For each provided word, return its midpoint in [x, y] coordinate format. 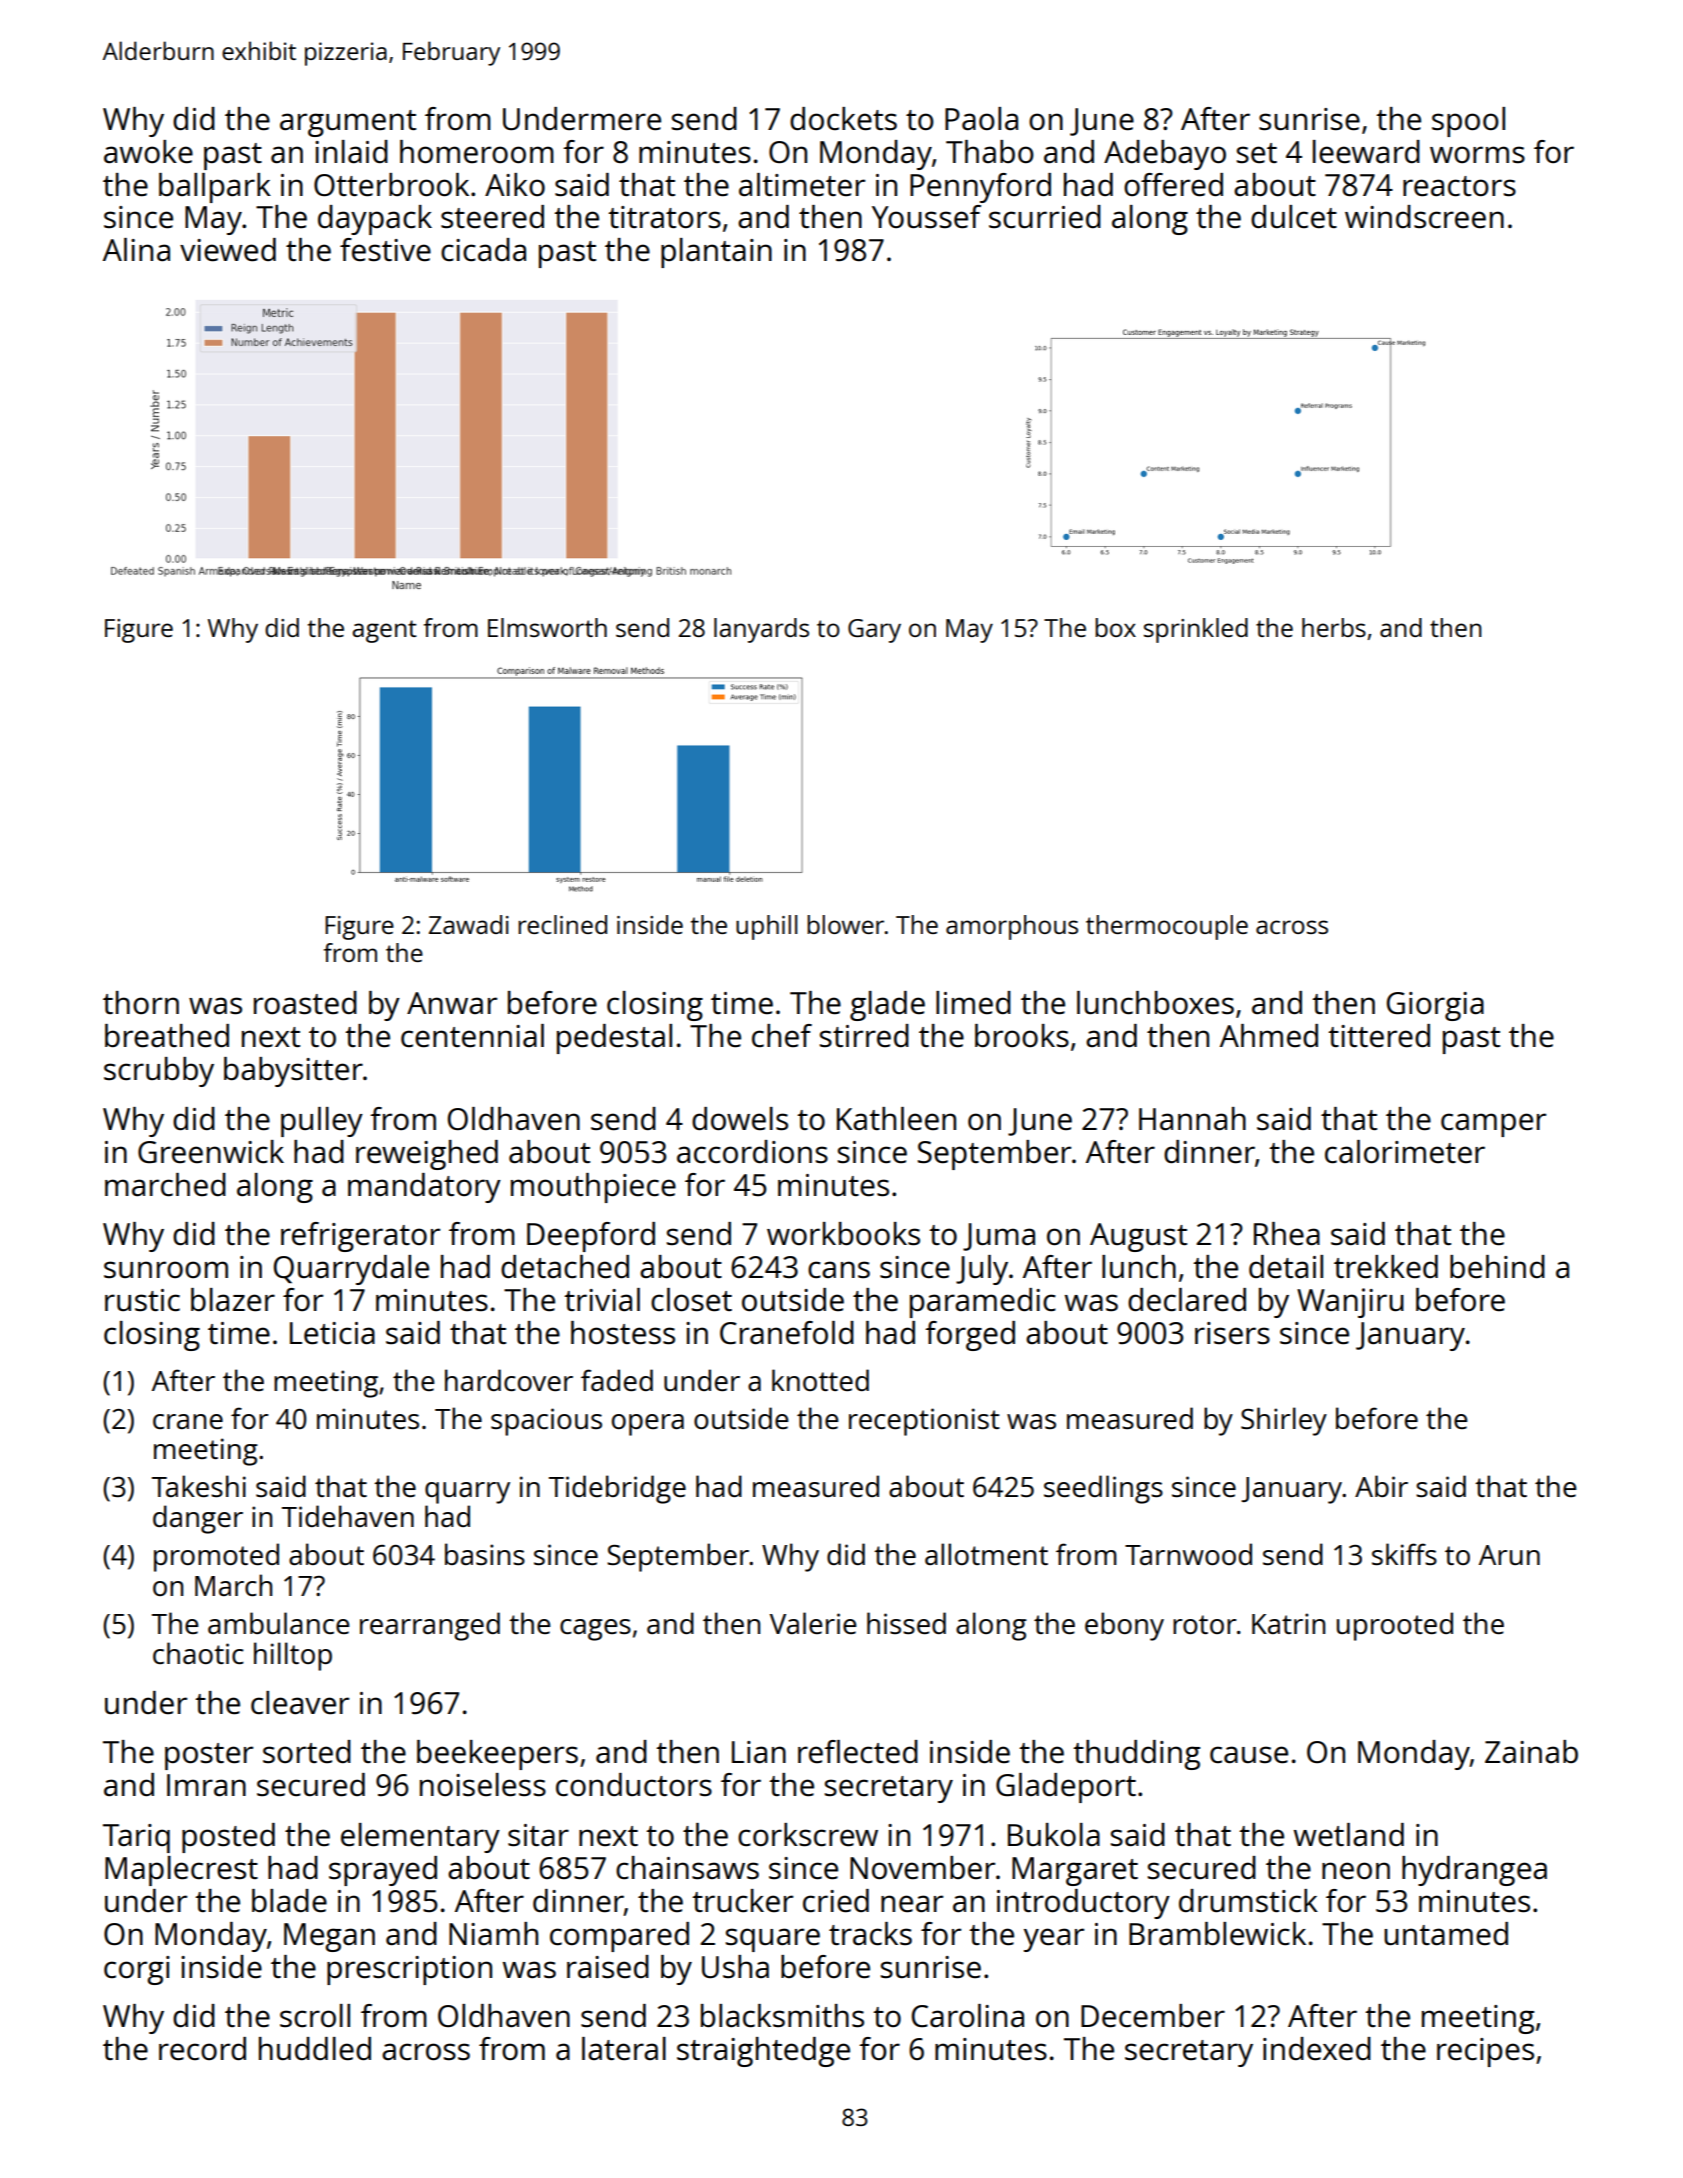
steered [492, 217]
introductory [1083, 1904]
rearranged [430, 1626]
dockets [843, 119]
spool [1468, 122]
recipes [1485, 2052]
